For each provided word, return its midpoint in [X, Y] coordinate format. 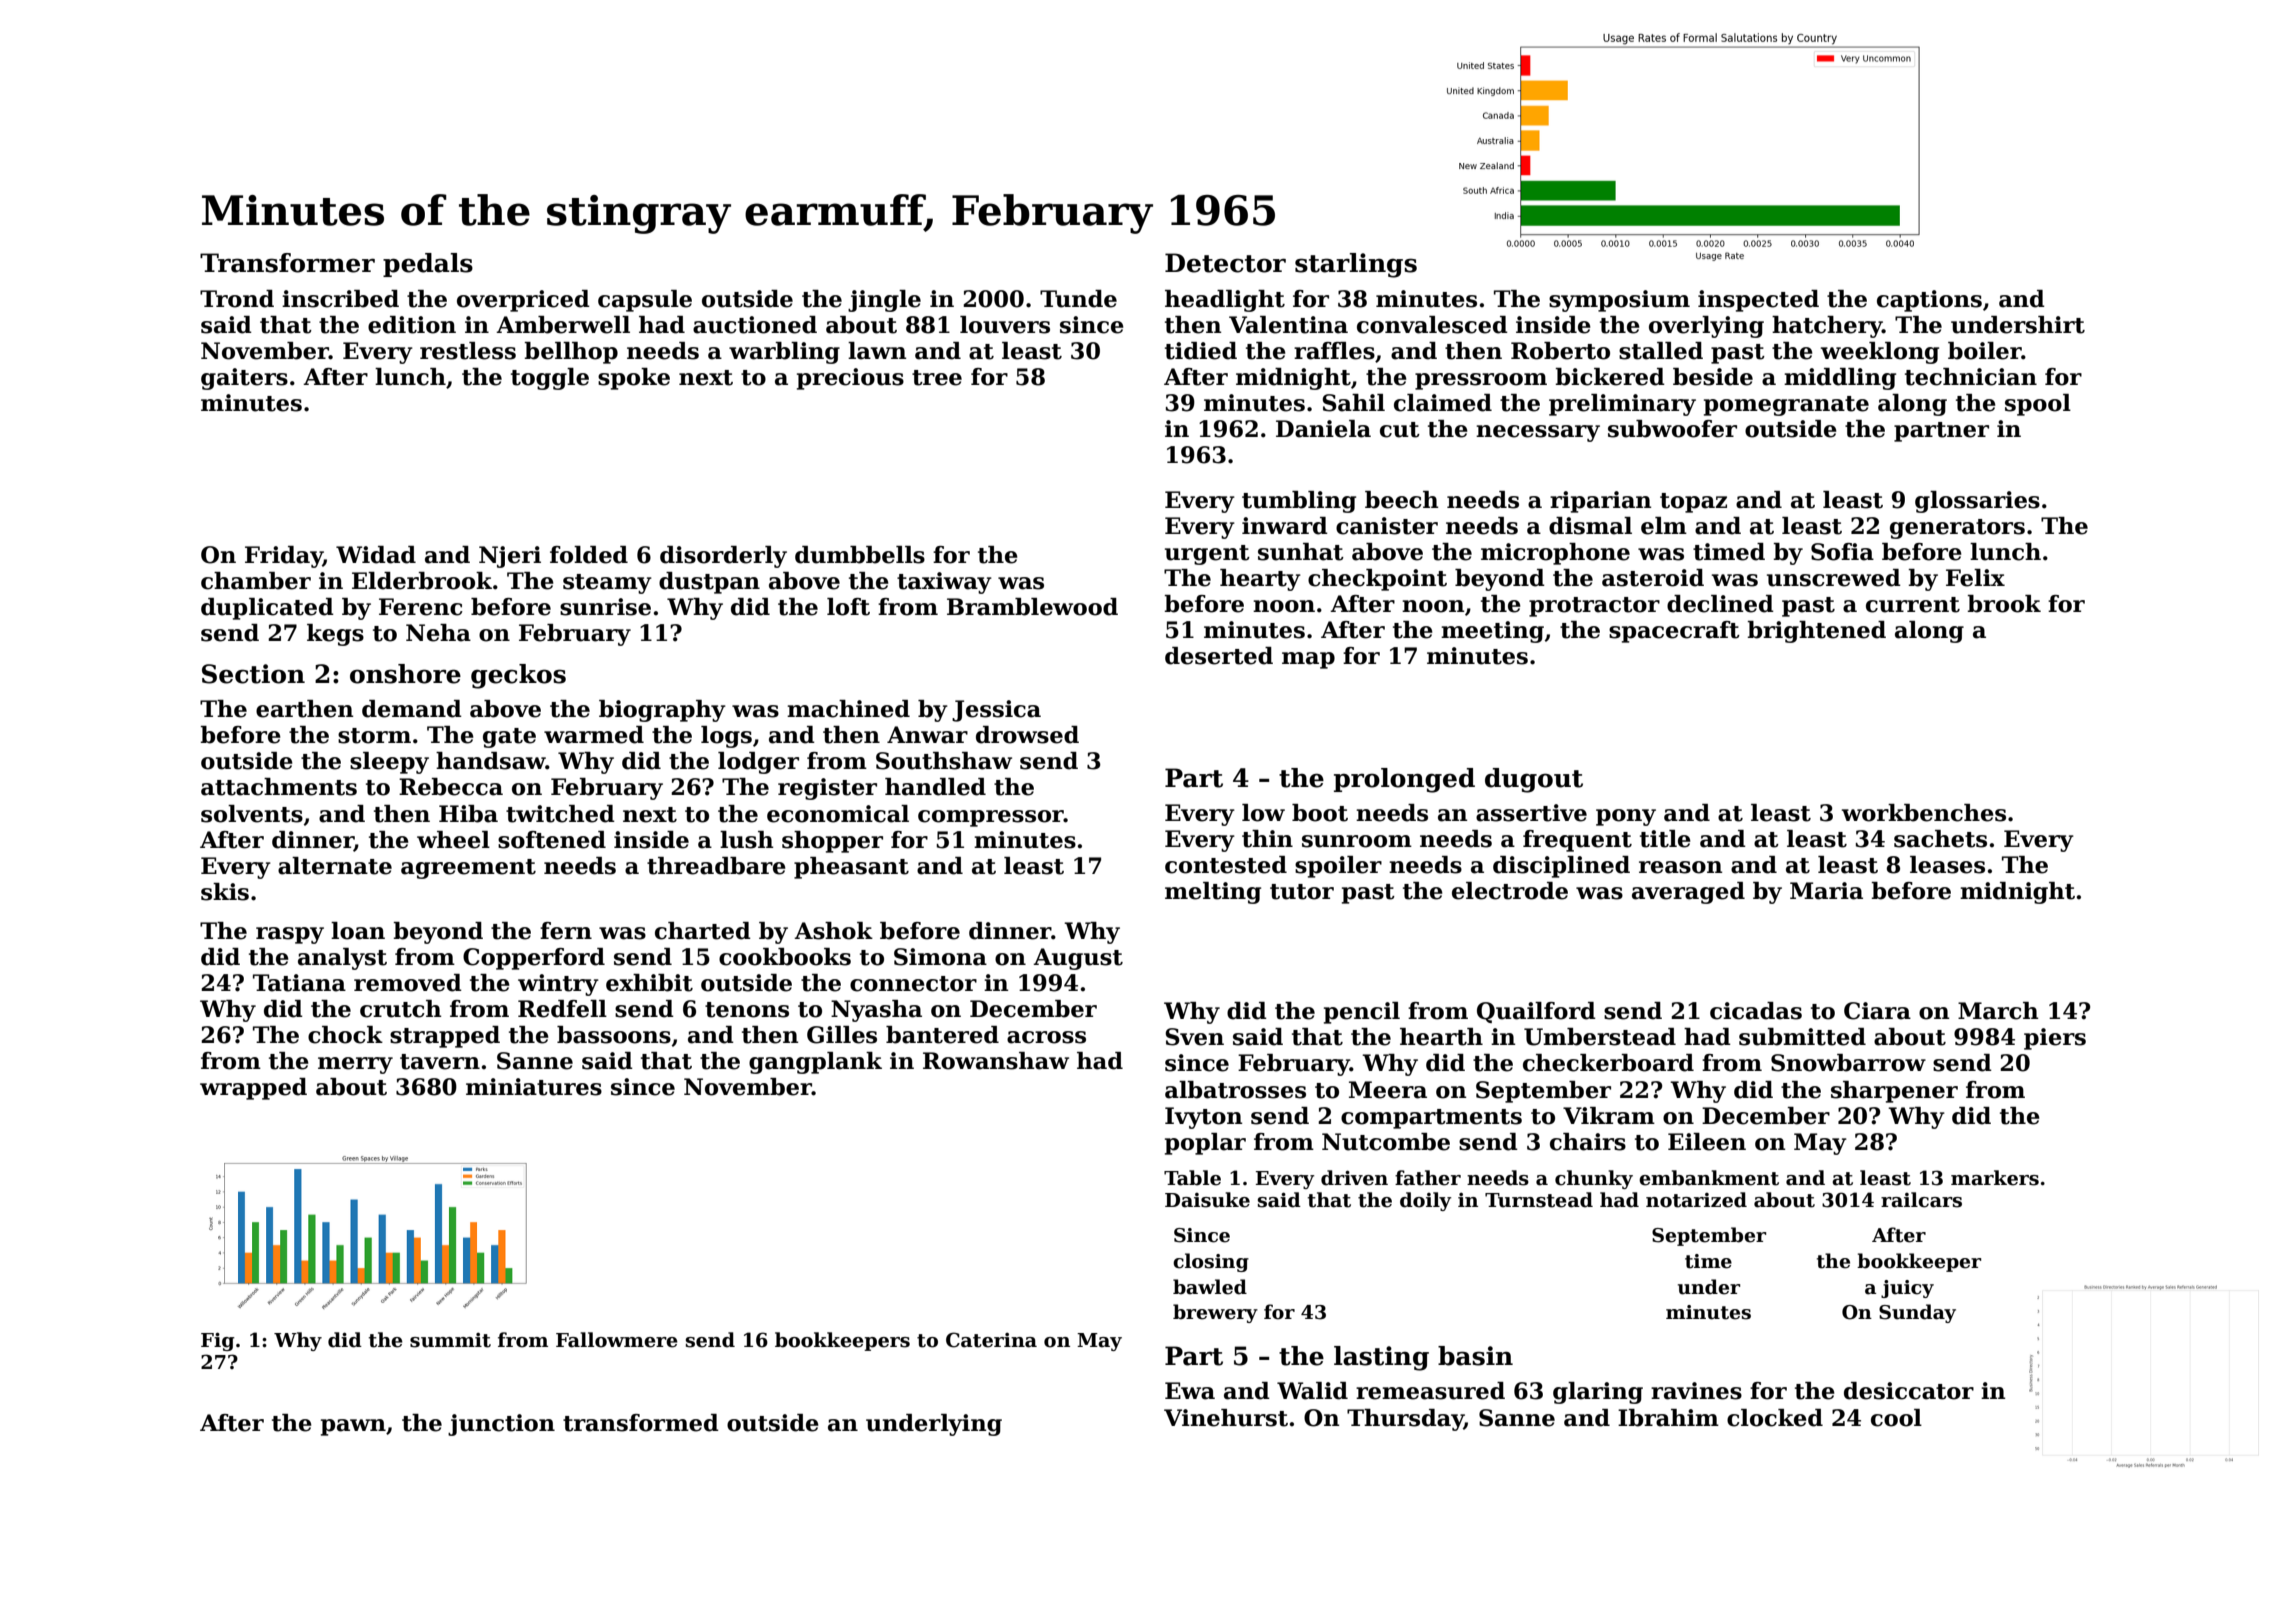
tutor [1302, 892]
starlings [1356, 265]
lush [746, 840]
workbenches [1924, 813]
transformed [641, 1423]
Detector [1225, 263]
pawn [353, 1427]
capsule [645, 301]
